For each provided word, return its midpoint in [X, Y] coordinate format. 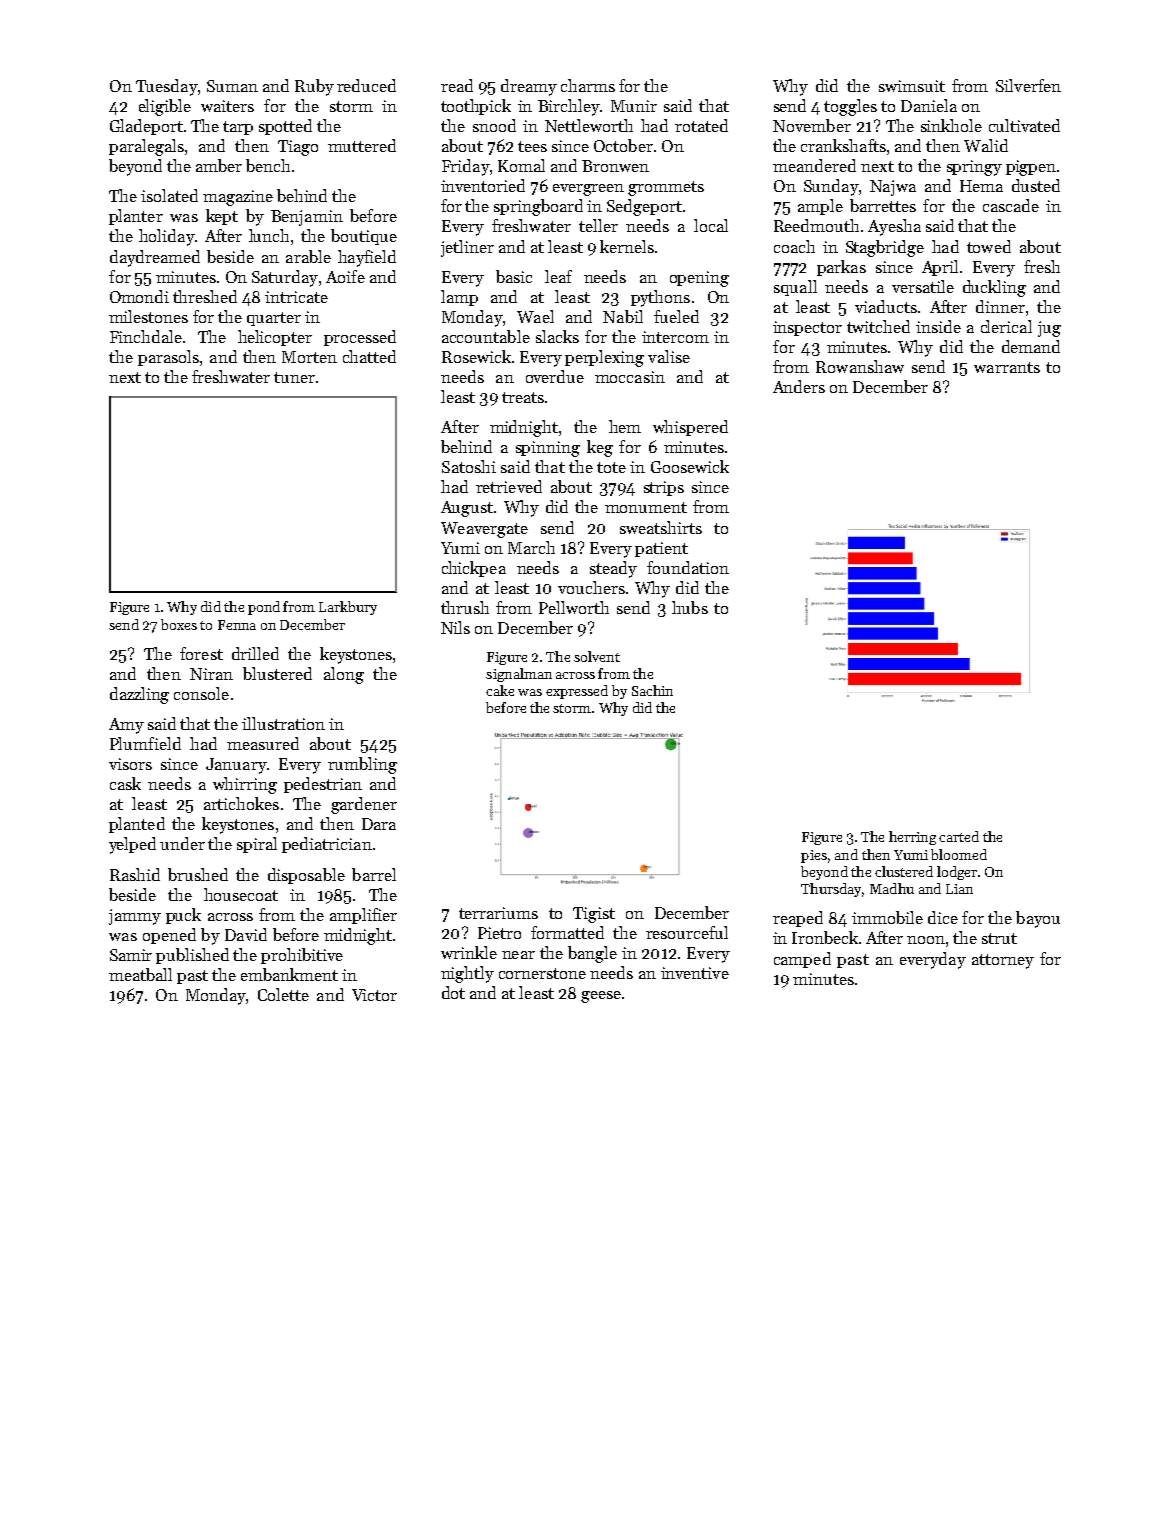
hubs [690, 607]
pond [264, 608]
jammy [135, 917]
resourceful [687, 932]
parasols [168, 358]
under [182, 843]
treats [523, 397]
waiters [227, 106]
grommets [666, 188]
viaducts [886, 306]
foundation [688, 567]
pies [814, 856]
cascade [1011, 205]
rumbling [362, 765]
